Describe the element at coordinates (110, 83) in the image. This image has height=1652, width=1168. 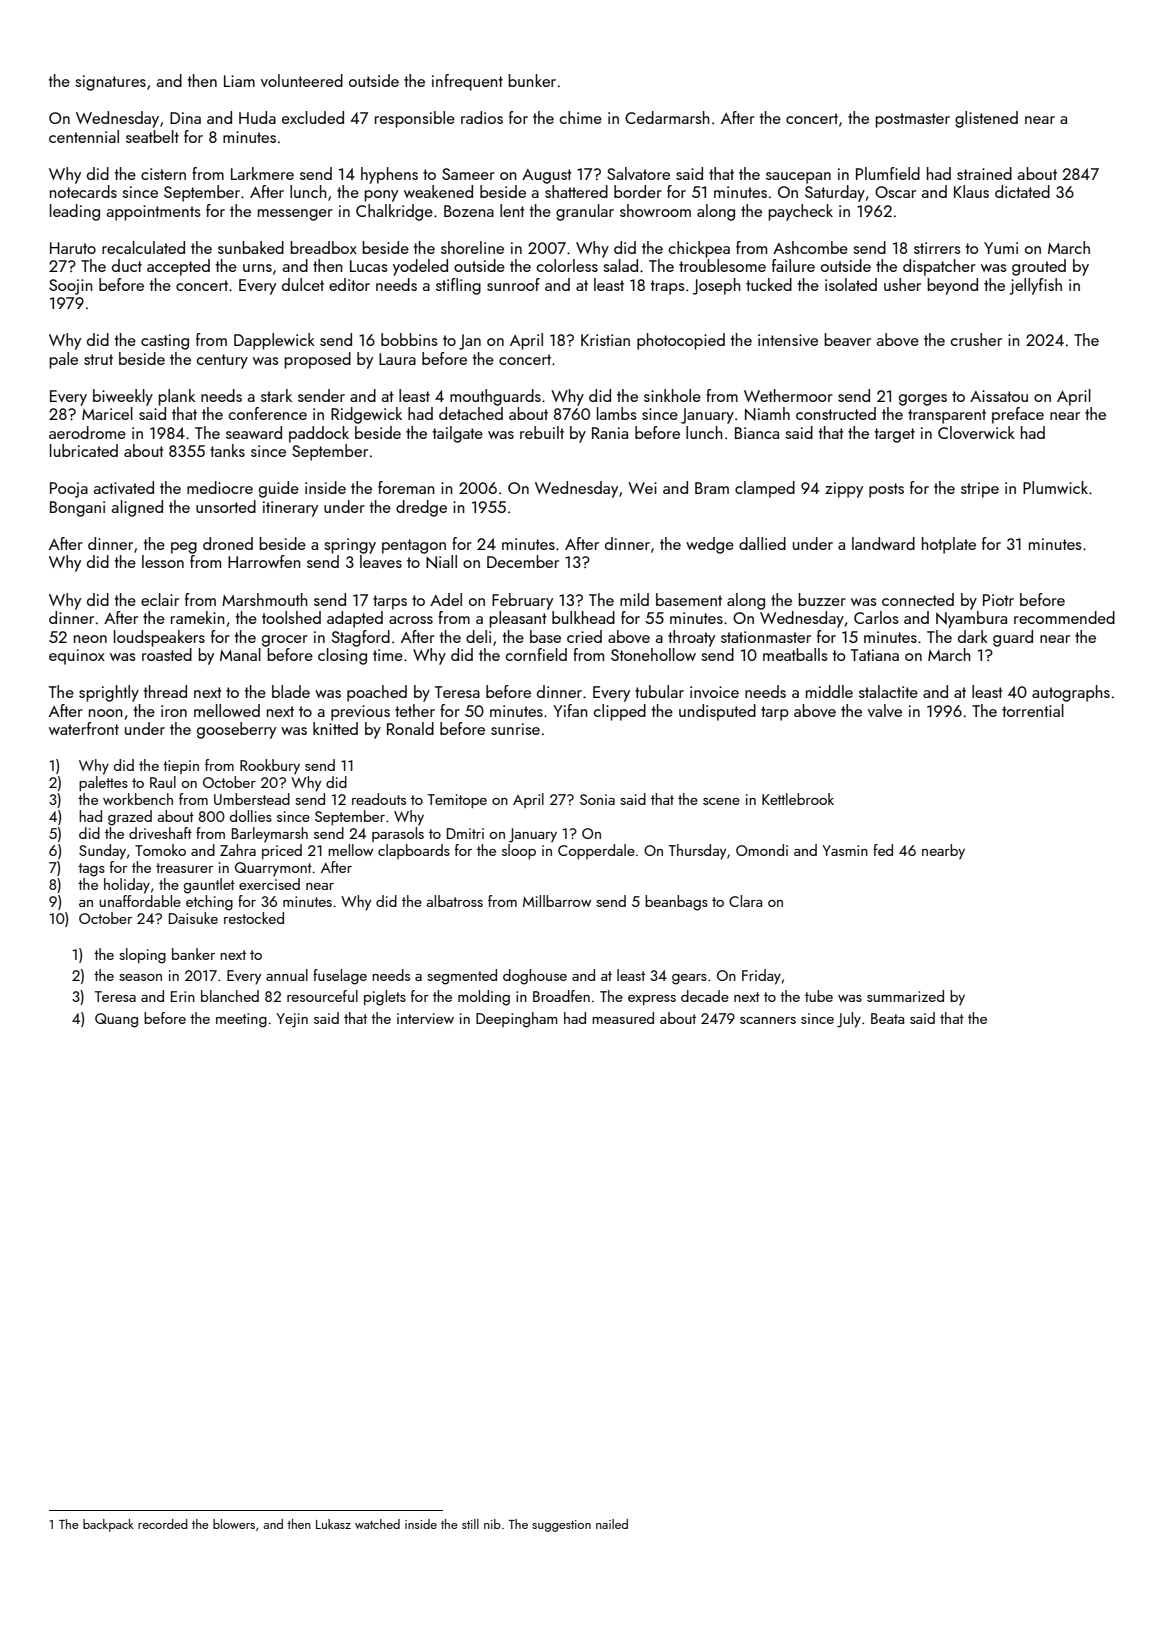
I see `signatures` at that location.
